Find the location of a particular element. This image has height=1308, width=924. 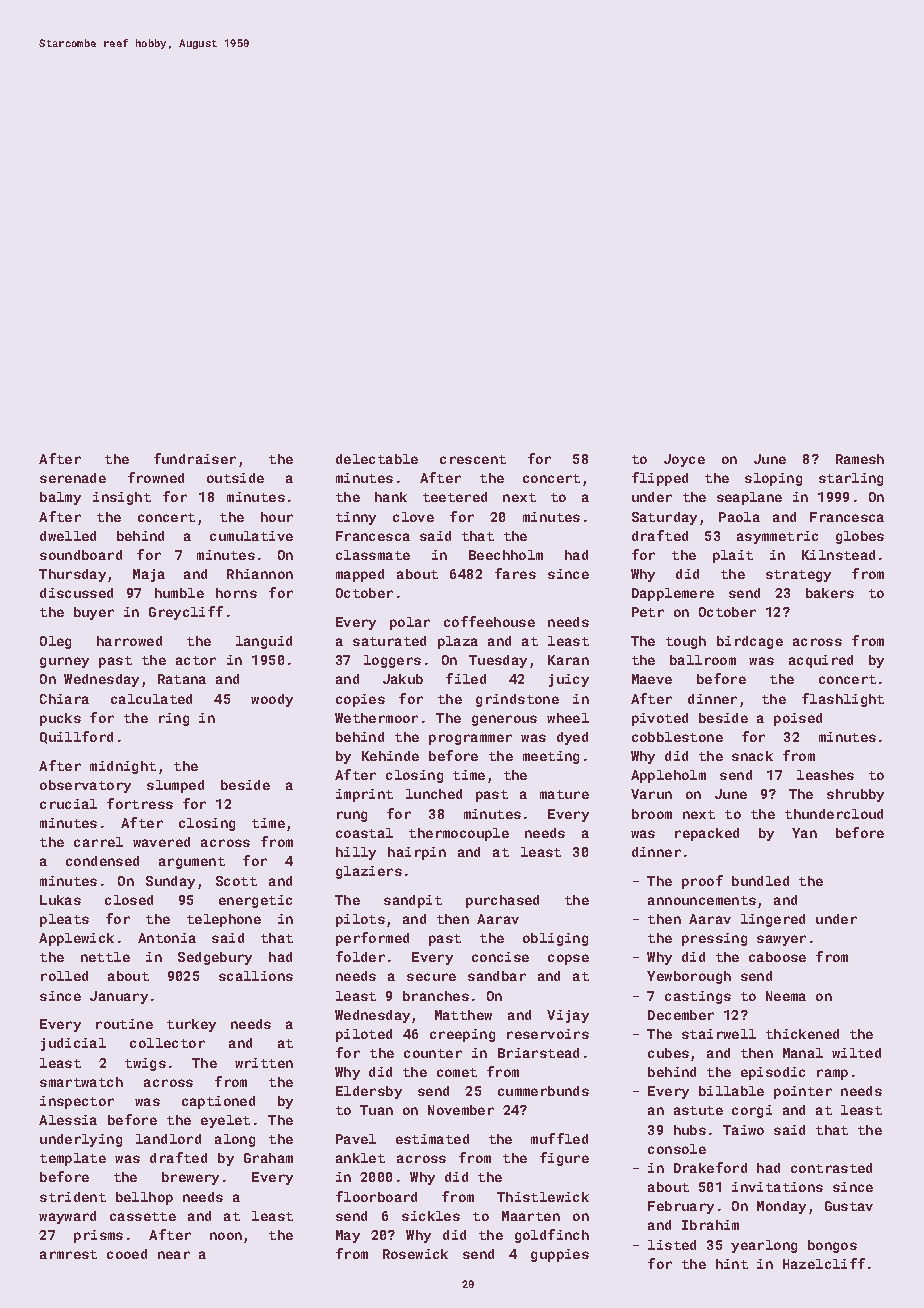

castings is located at coordinates (698, 997).
